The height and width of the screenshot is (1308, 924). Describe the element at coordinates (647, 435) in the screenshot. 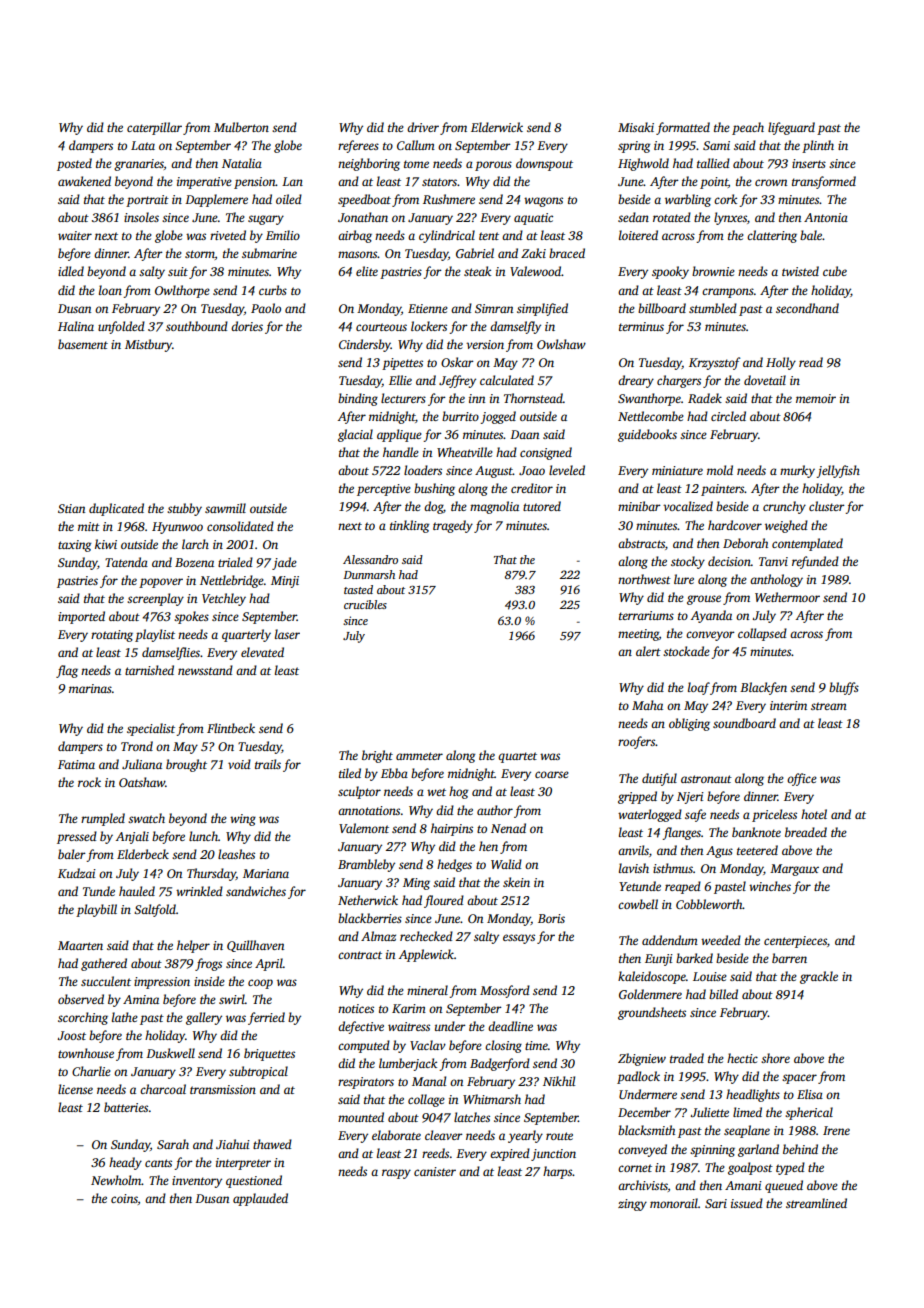

I see `guidebooks` at that location.
